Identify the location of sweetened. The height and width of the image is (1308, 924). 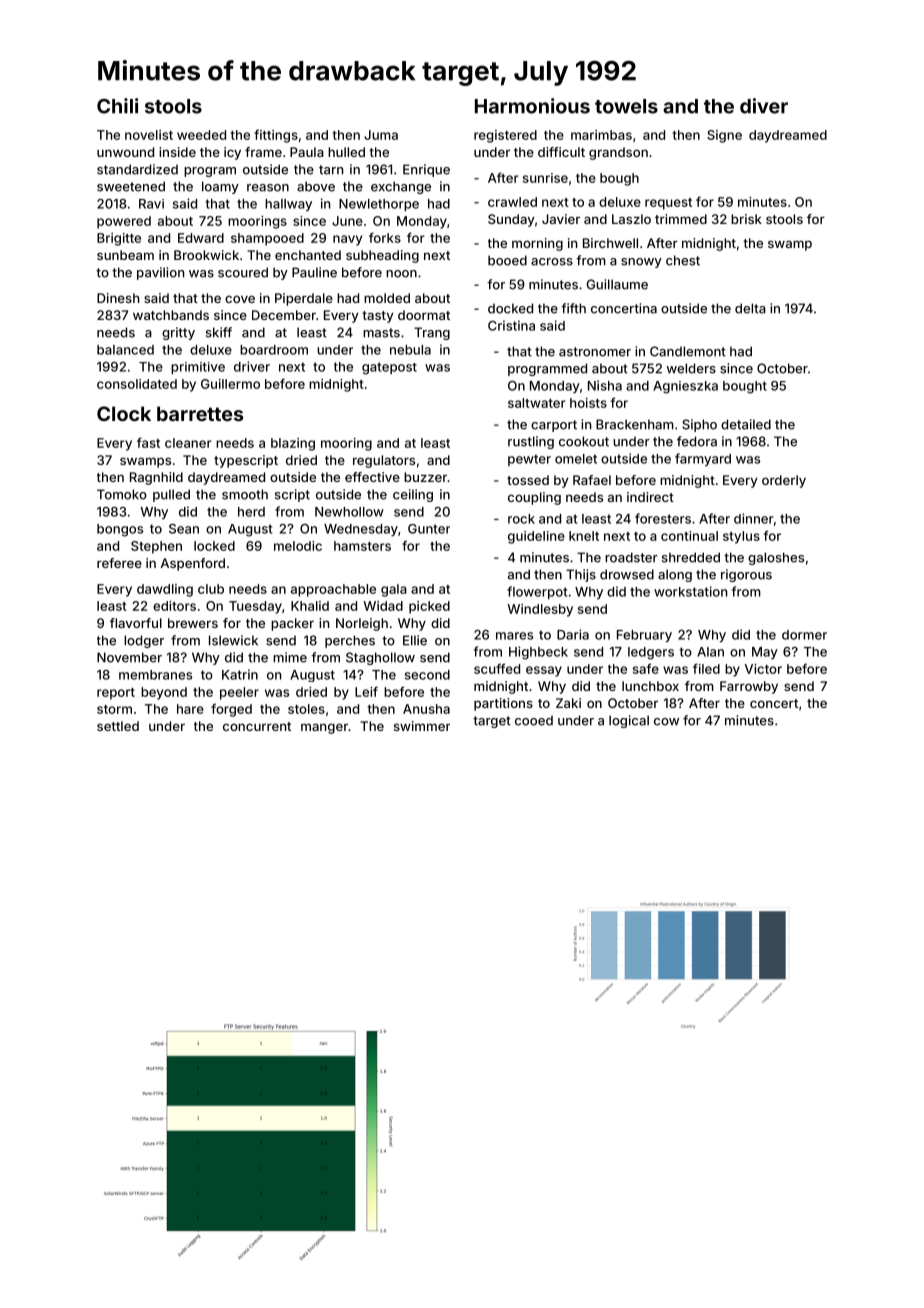
(131, 186).
